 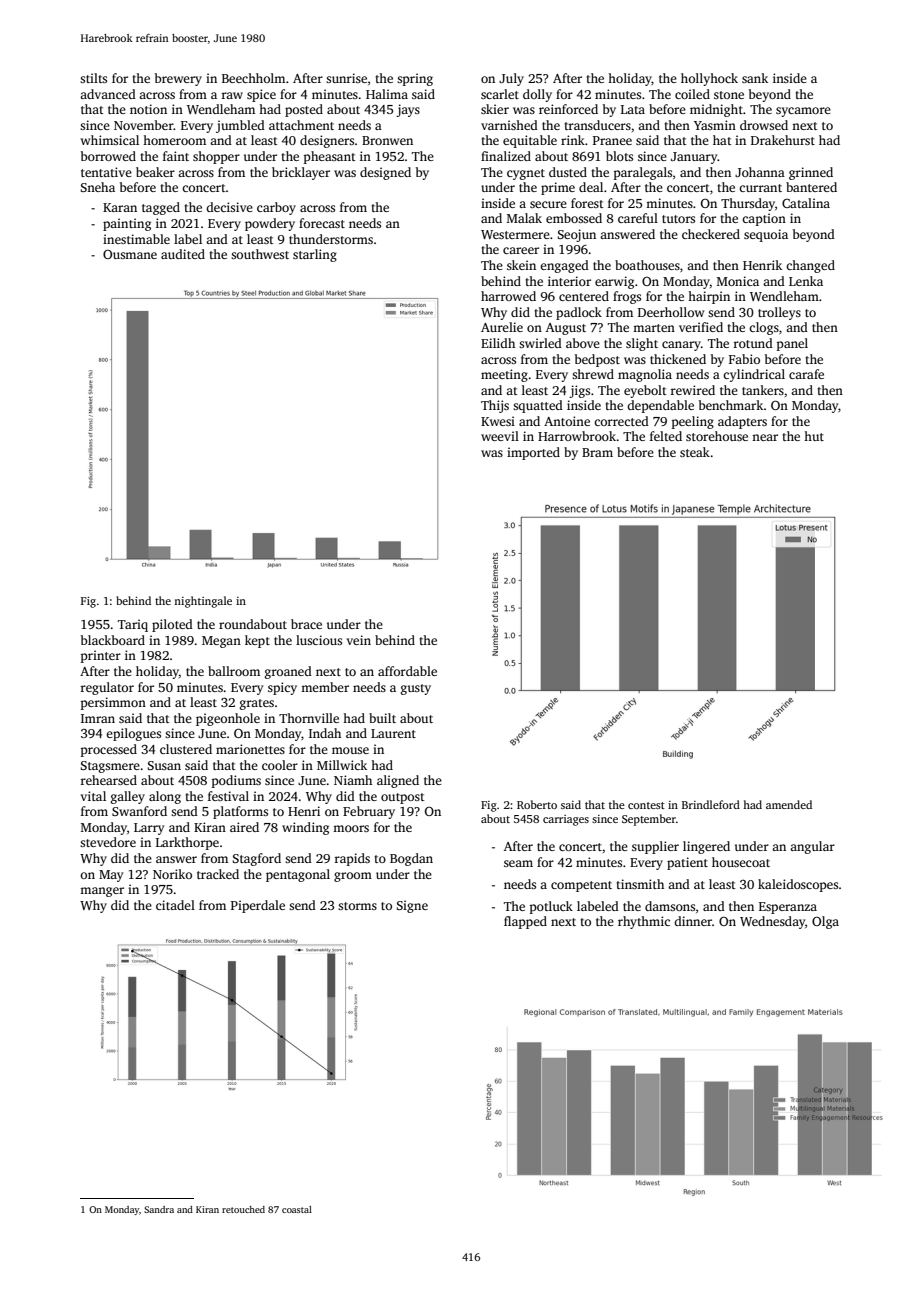 What do you see at coordinates (203, 602) in the image?
I see `nightingale` at bounding box center [203, 602].
